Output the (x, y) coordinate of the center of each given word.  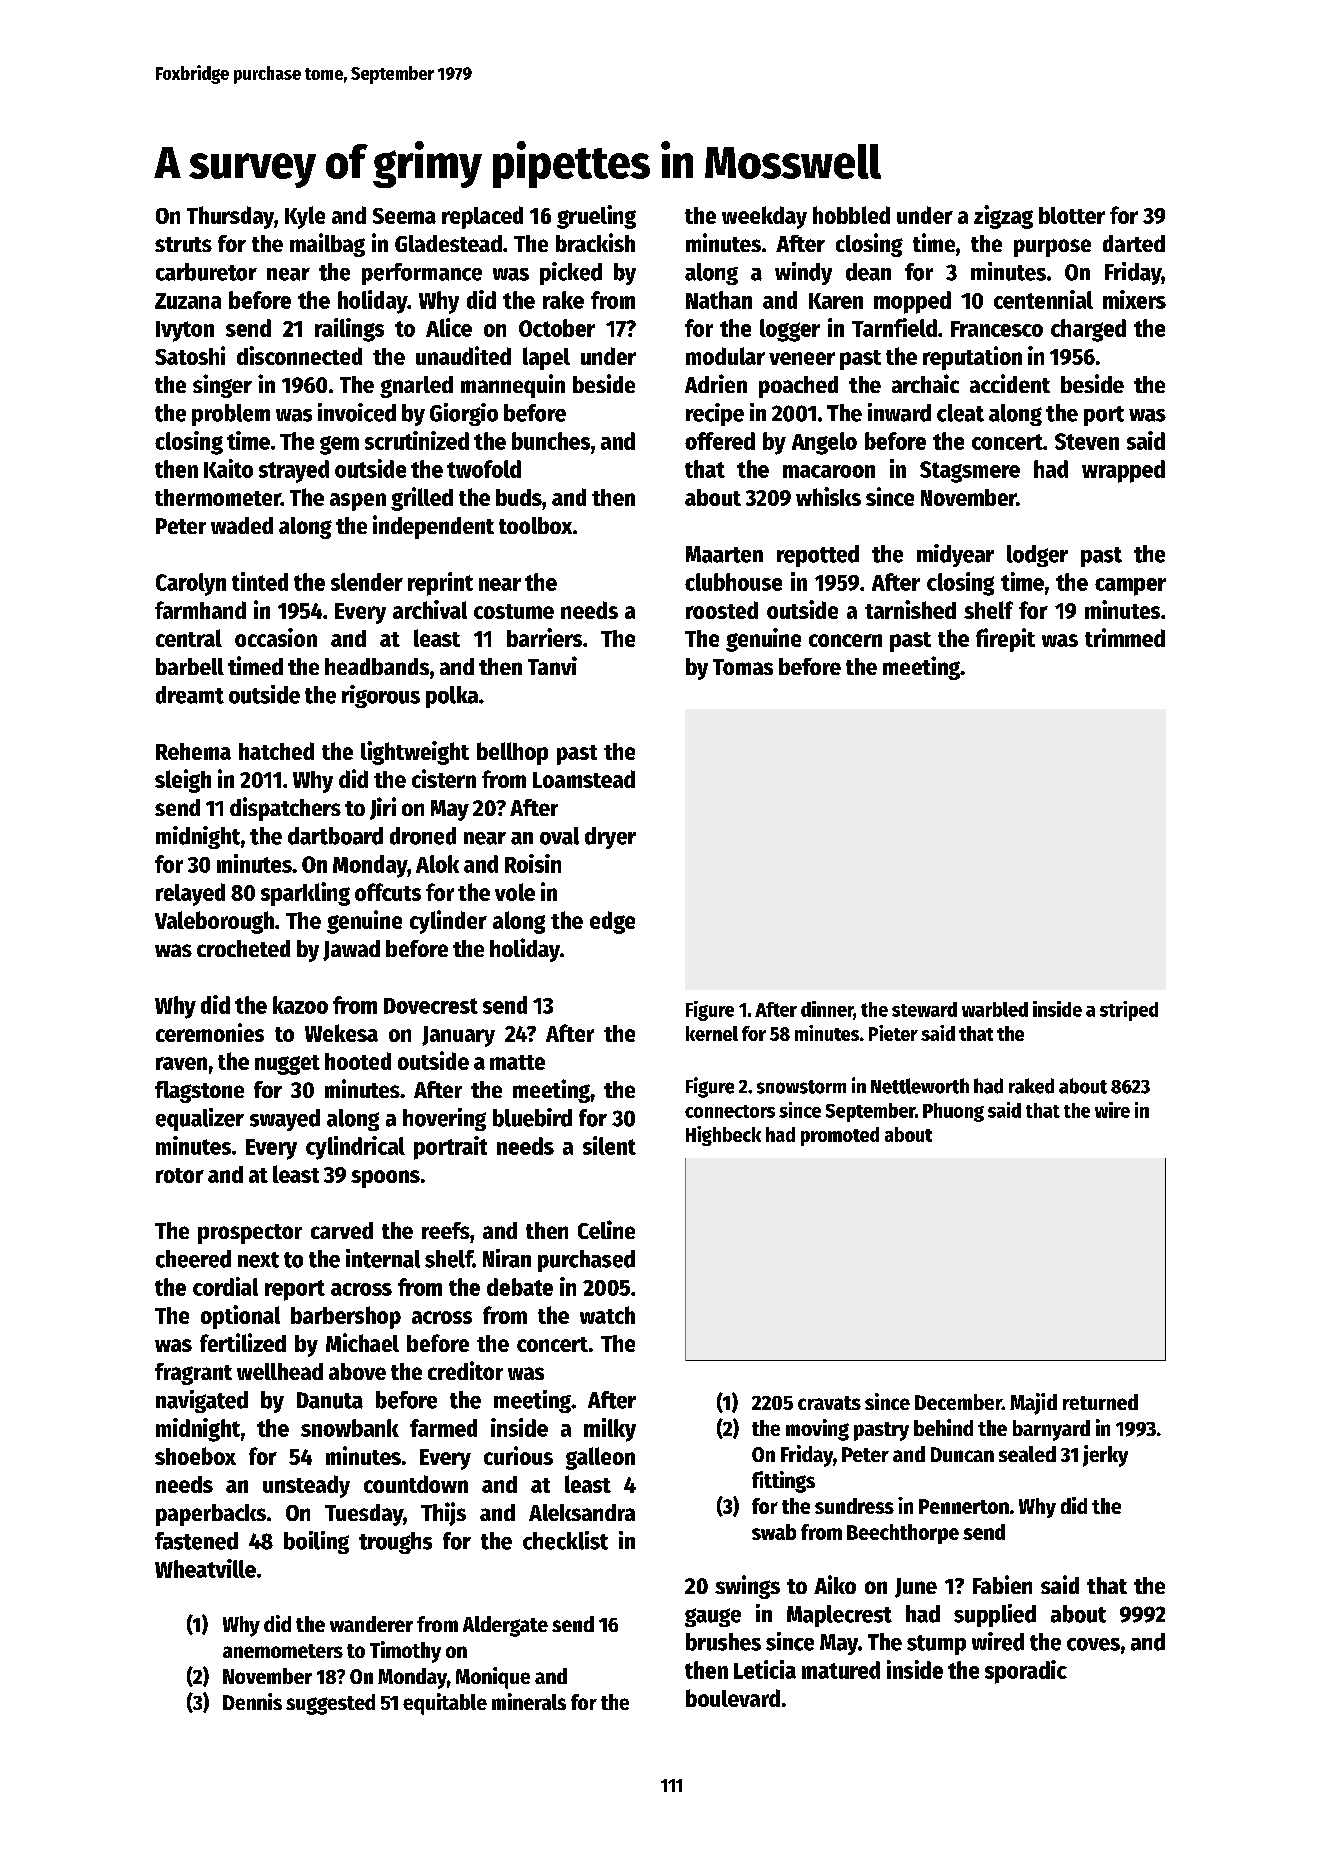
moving (817, 1430)
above (357, 1371)
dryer (610, 838)
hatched (276, 751)
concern (845, 640)
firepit (1005, 640)
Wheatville (205, 1568)
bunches (551, 441)
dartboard (335, 836)
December (958, 1402)
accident (1010, 383)
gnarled (416, 387)
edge (612, 922)
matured (841, 1670)
